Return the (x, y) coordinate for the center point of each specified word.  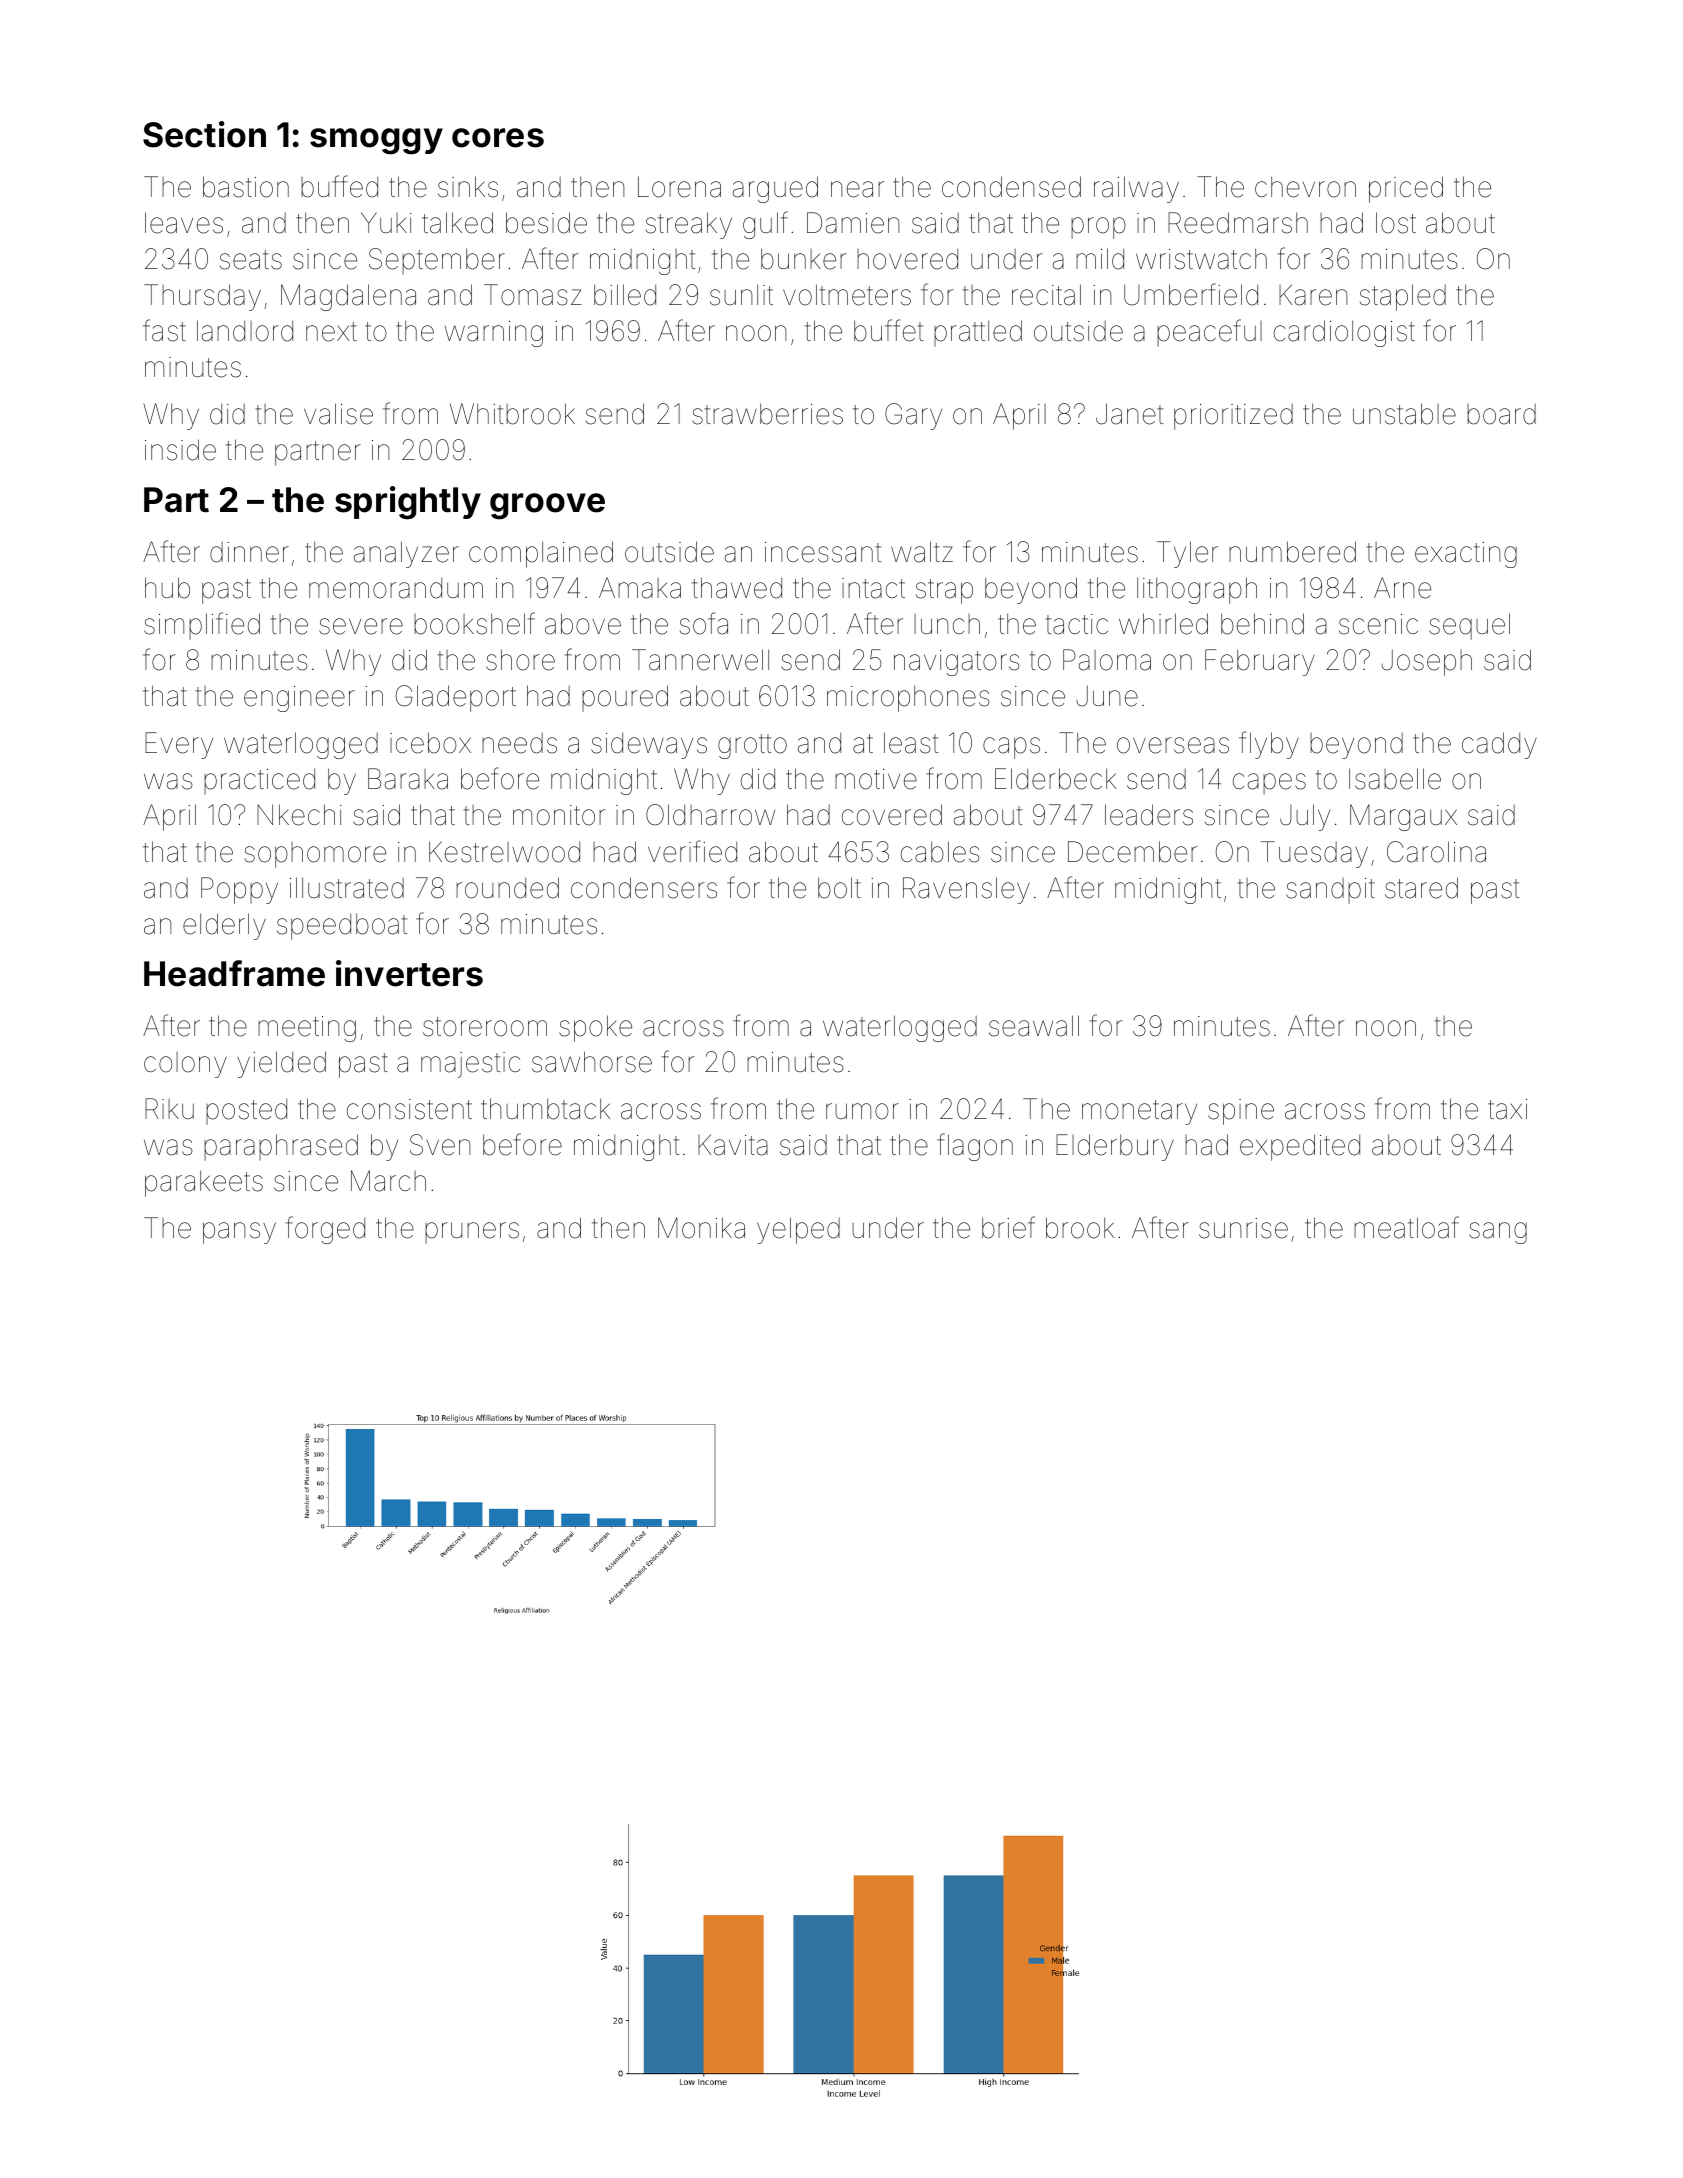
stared (1421, 888)
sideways (649, 746)
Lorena (679, 187)
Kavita (733, 1145)
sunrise (1243, 1228)
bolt (839, 888)
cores (498, 138)
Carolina (1436, 852)
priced (1406, 189)
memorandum (396, 588)
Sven (440, 1145)
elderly (224, 926)
